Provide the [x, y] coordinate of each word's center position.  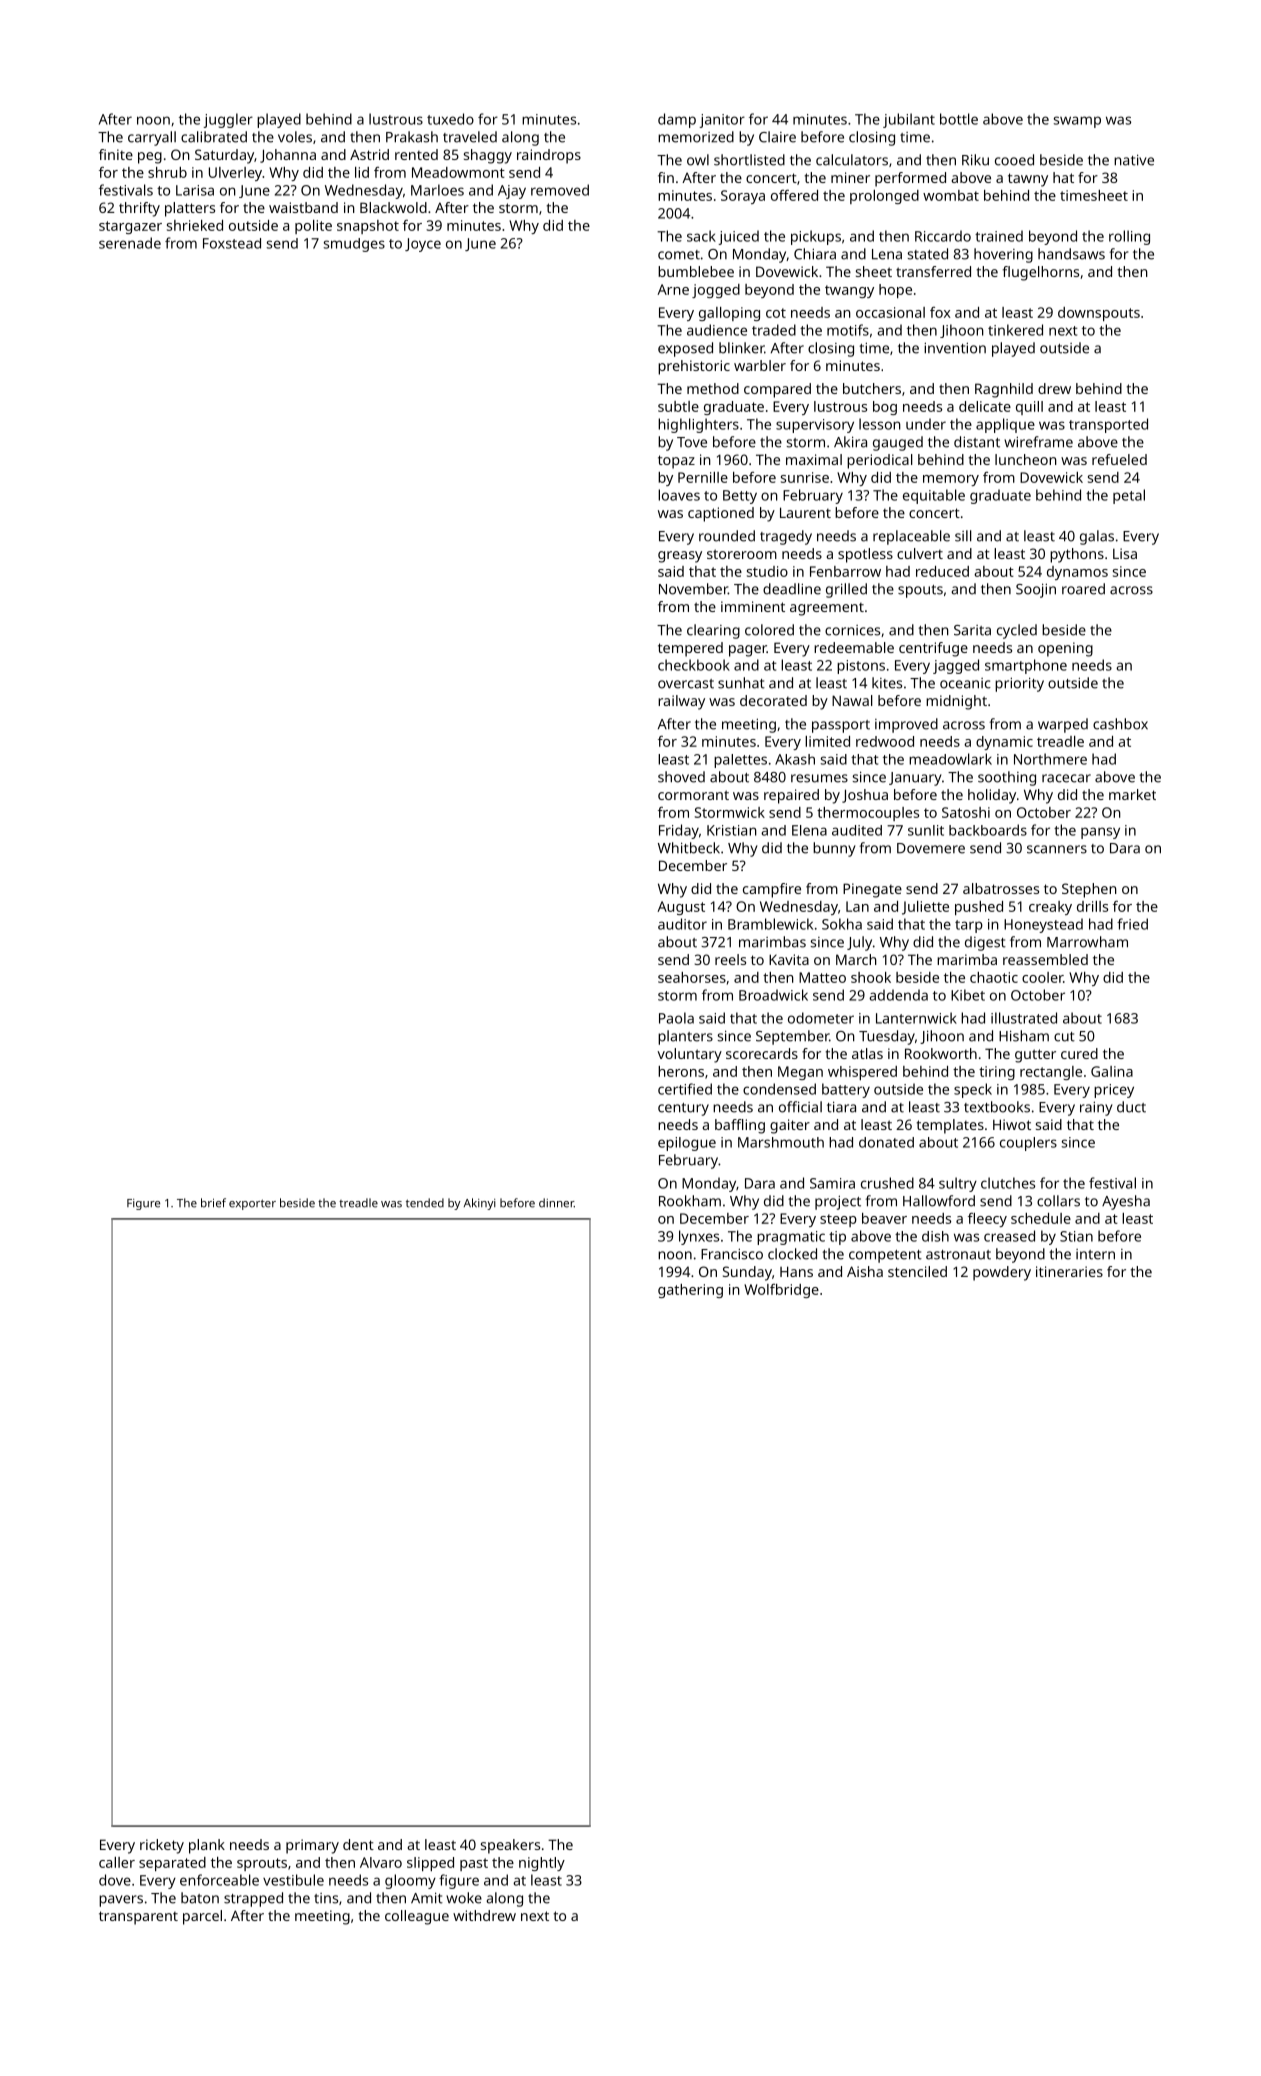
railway [681, 702]
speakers [510, 1846]
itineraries [1069, 1271]
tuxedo [450, 119]
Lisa [1125, 553]
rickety [162, 1846]
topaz [676, 462]
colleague [417, 1917]
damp [677, 120]
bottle [959, 119]
